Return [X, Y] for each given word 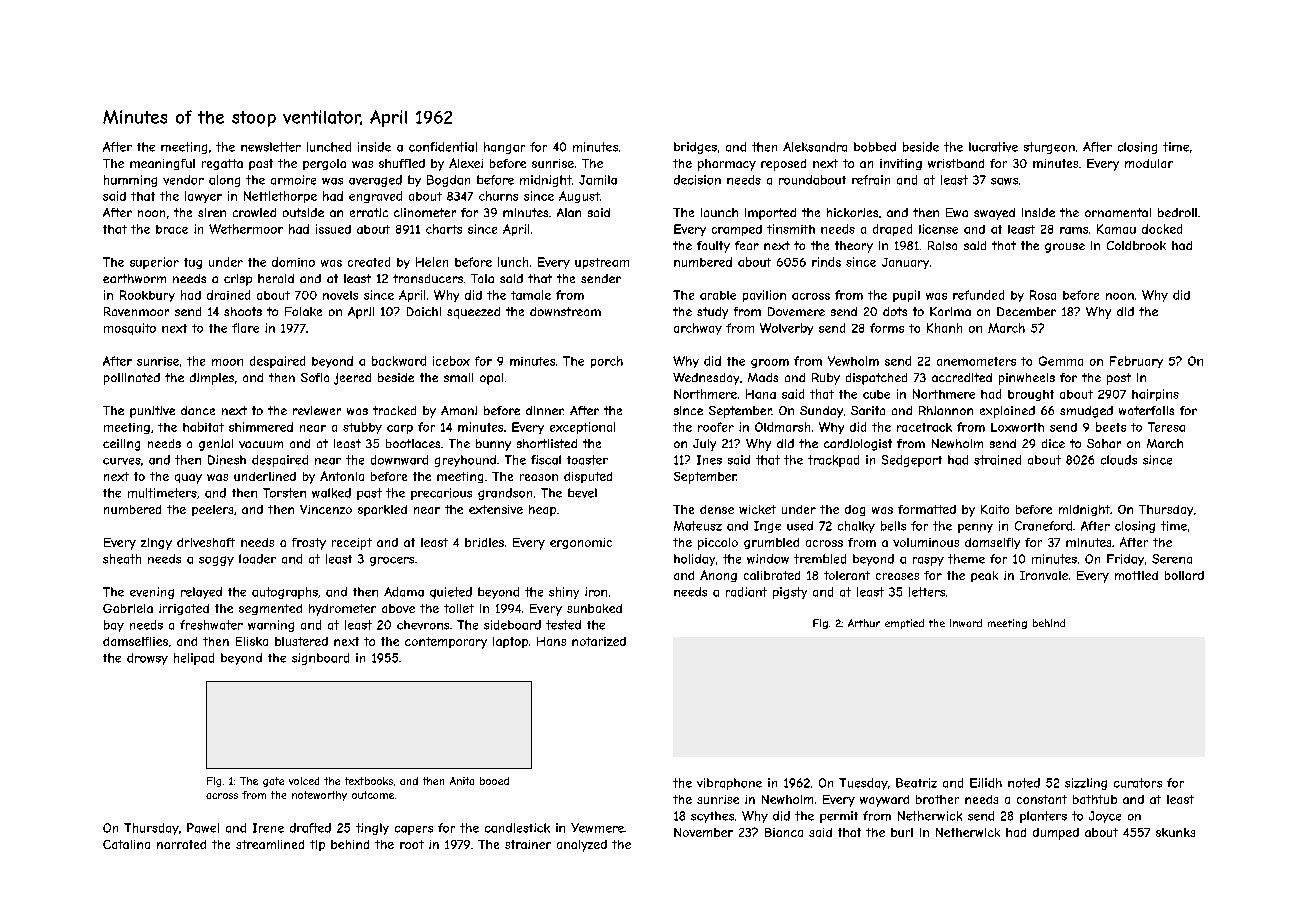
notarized [599, 641]
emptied [904, 624]
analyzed [582, 846]
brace [172, 229]
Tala [482, 278]
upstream [602, 263]
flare [245, 328]
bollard [1184, 575]
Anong [718, 576]
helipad [194, 659]
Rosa [1043, 295]
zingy [156, 544]
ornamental [1118, 212]
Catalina [126, 844]
